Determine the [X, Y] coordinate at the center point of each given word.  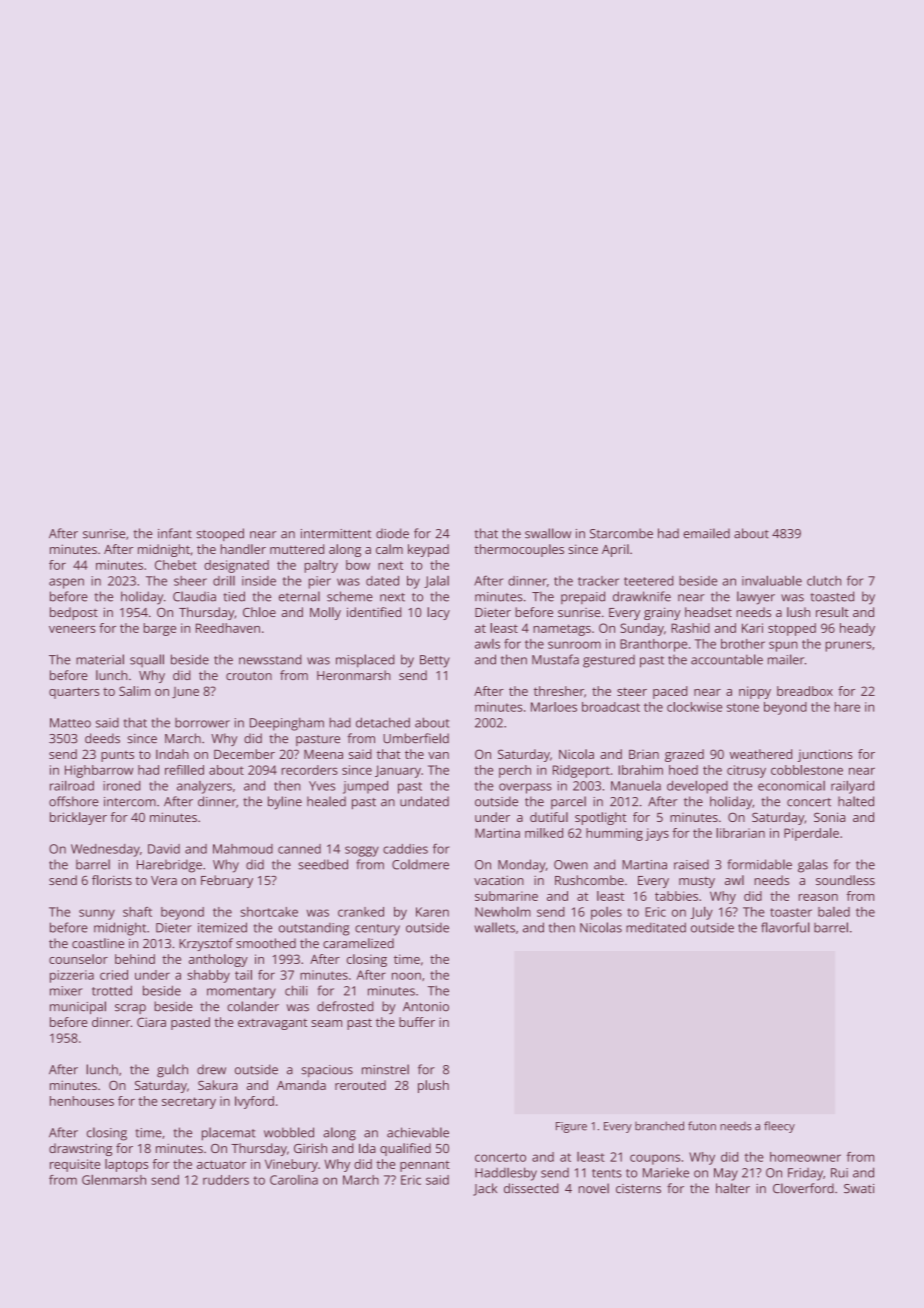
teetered [649, 581]
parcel [568, 802]
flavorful [785, 927]
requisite [75, 1165]
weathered [761, 754]
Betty [435, 661]
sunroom [574, 645]
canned [299, 849]
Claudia [194, 596]
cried [114, 975]
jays [657, 834]
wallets [494, 927]
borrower [202, 723]
